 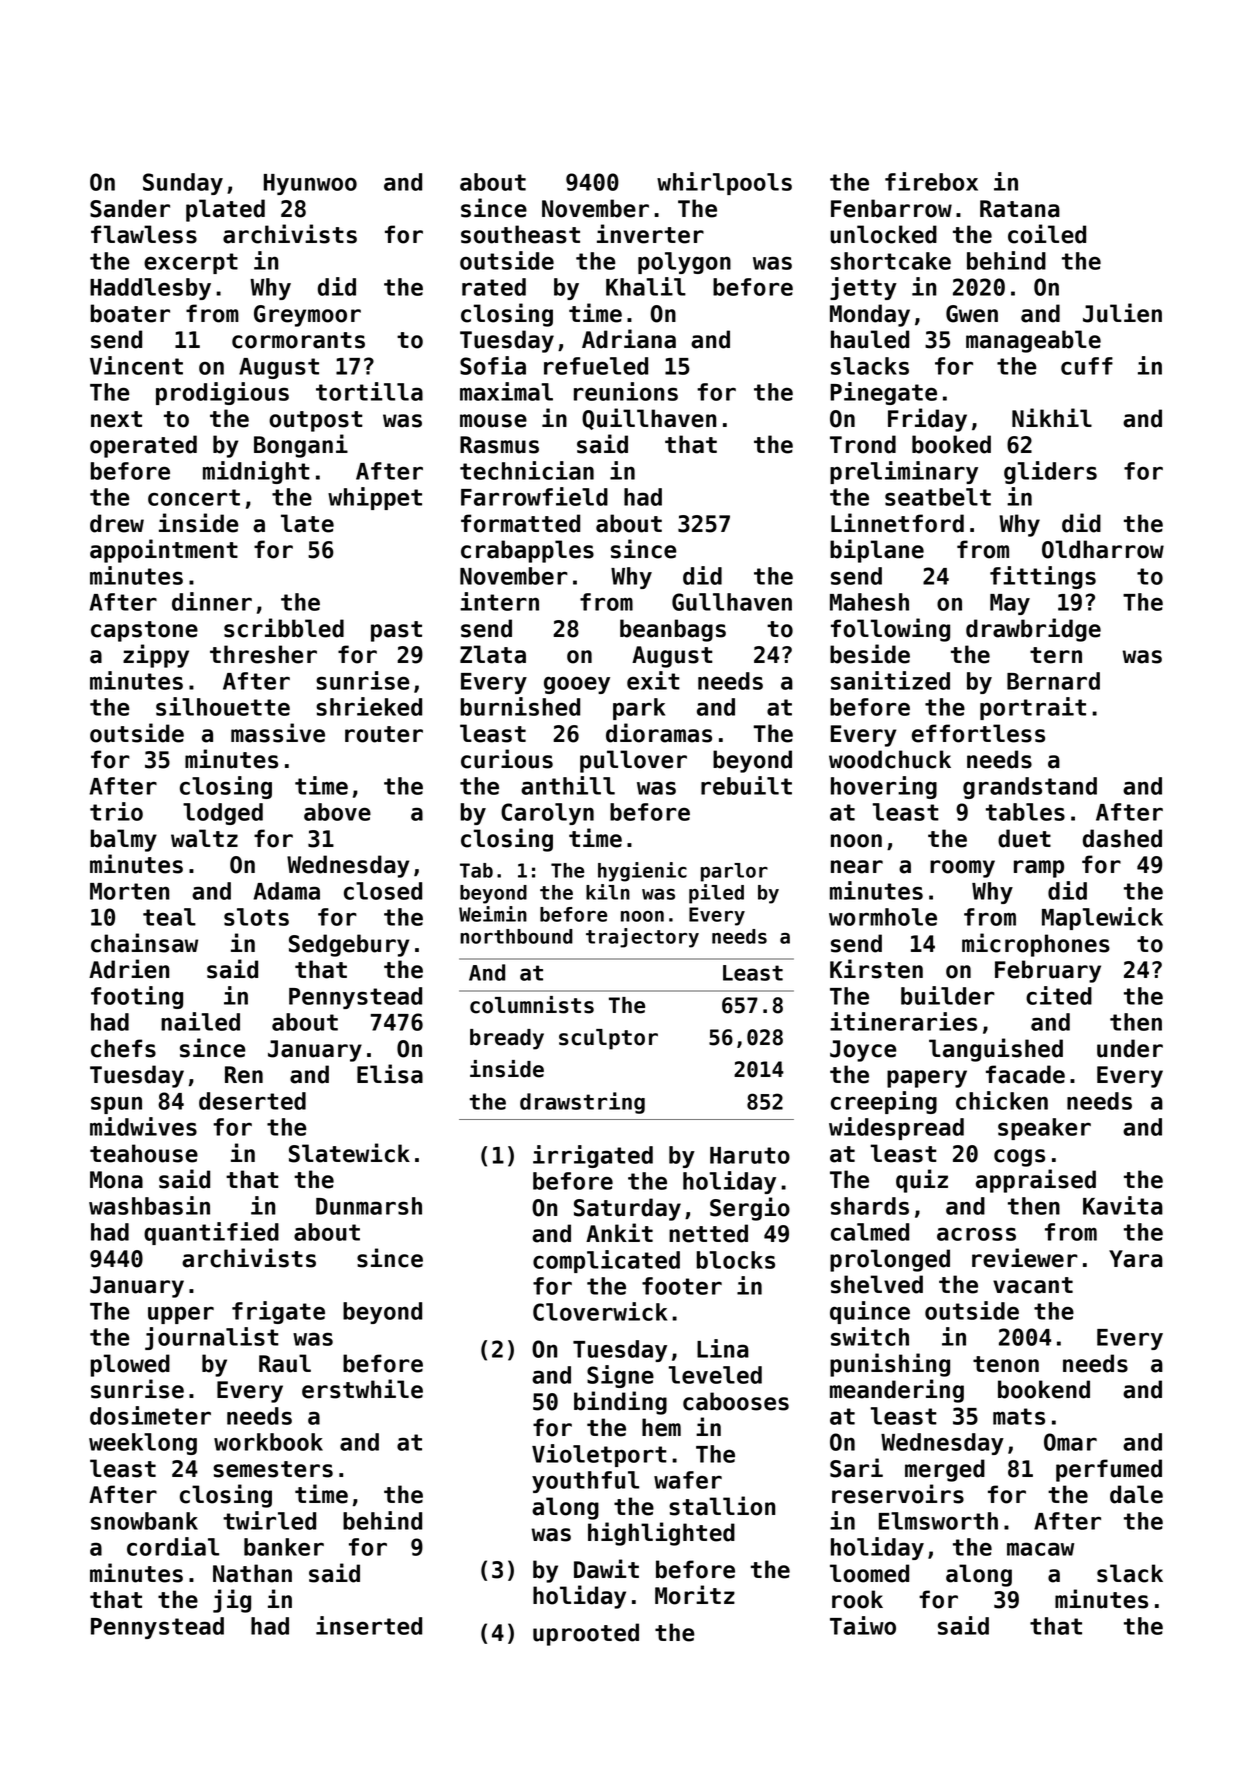 I want to click on deserted, so click(x=252, y=1101).
